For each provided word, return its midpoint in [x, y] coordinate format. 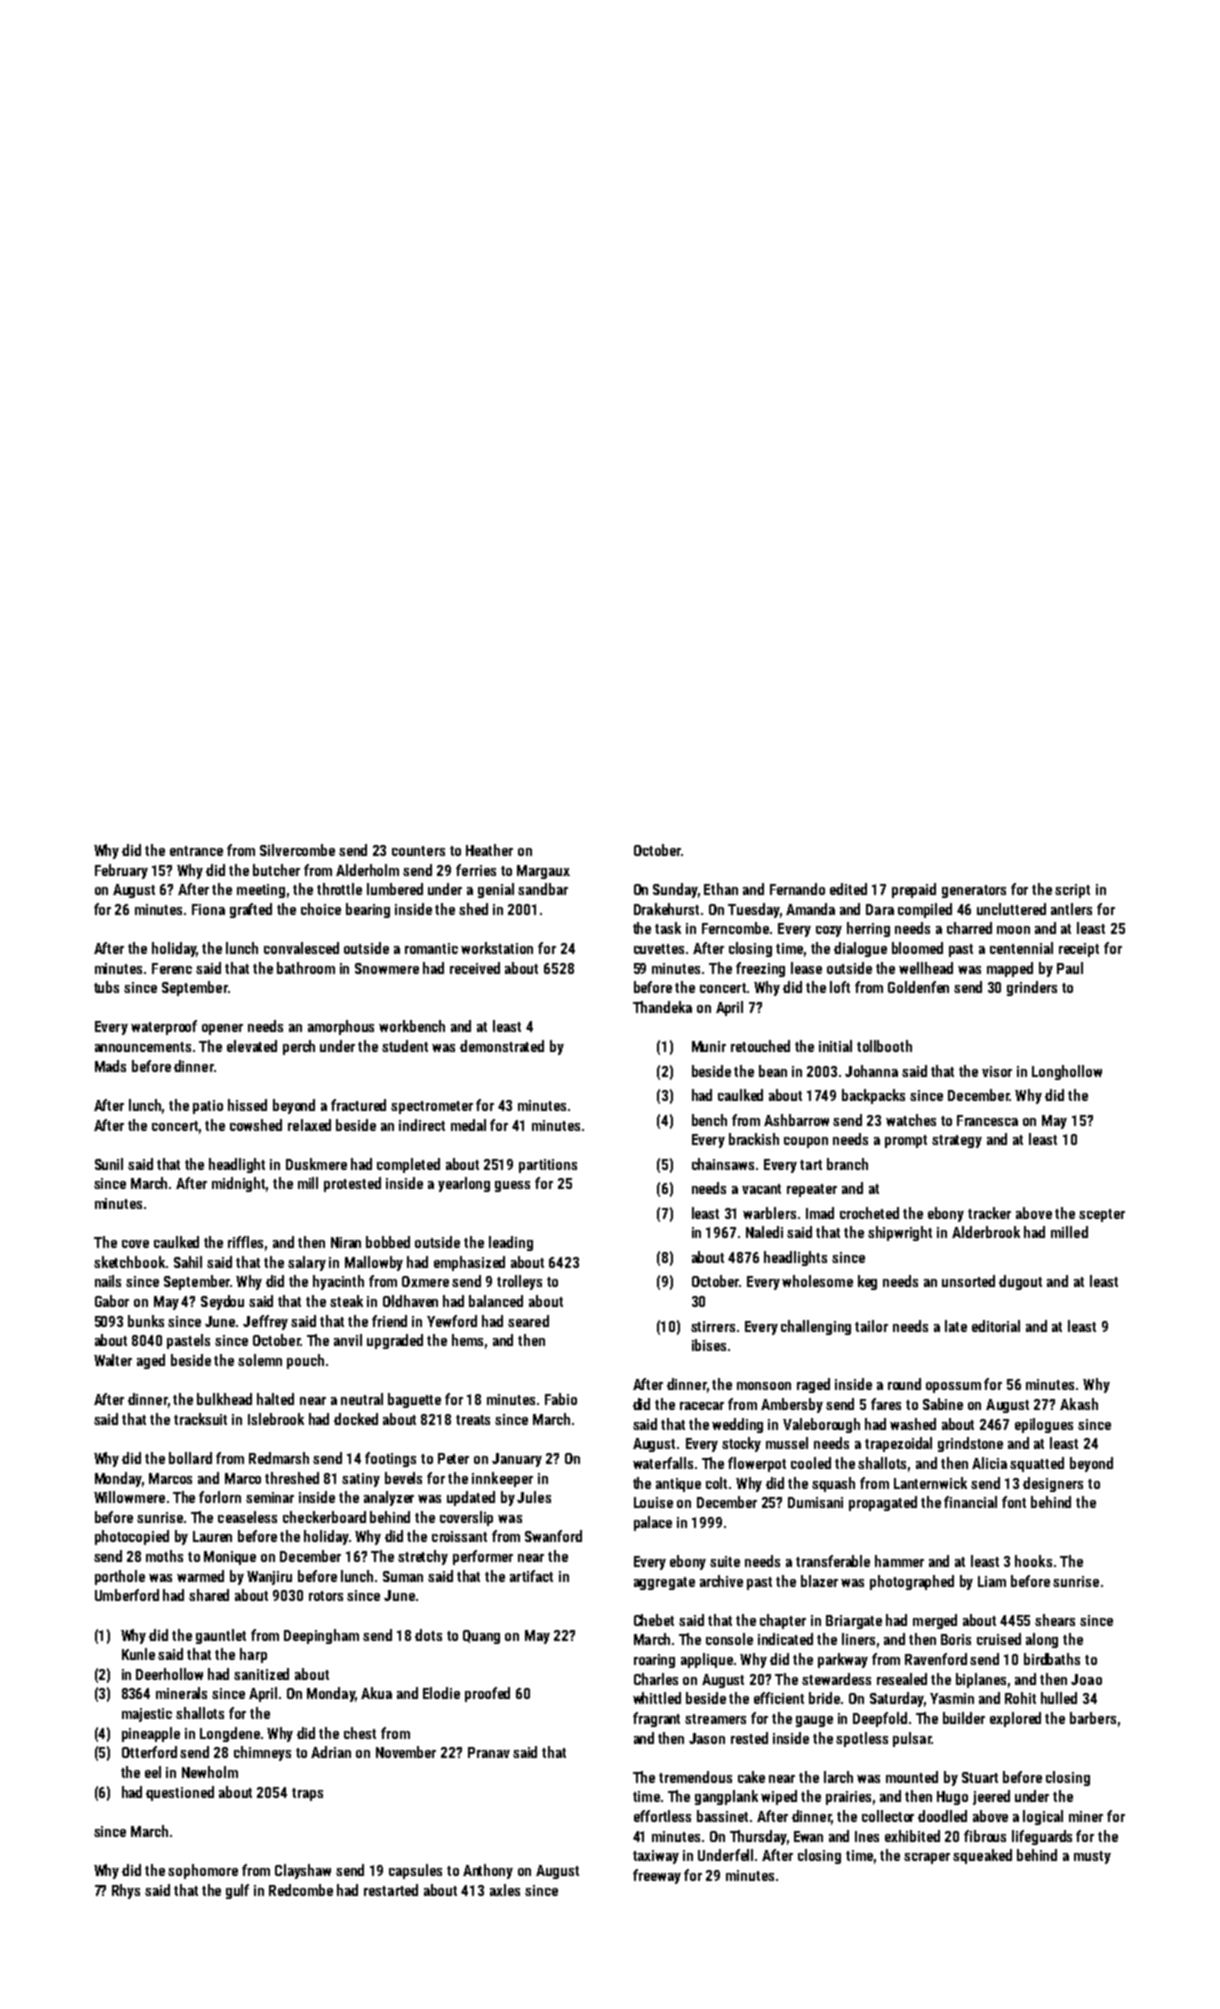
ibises [709, 1345]
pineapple [151, 1734]
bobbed [388, 1242]
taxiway [656, 1857]
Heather [489, 850]
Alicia [989, 1463]
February [121, 871]
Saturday [896, 1699]
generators [974, 891]
